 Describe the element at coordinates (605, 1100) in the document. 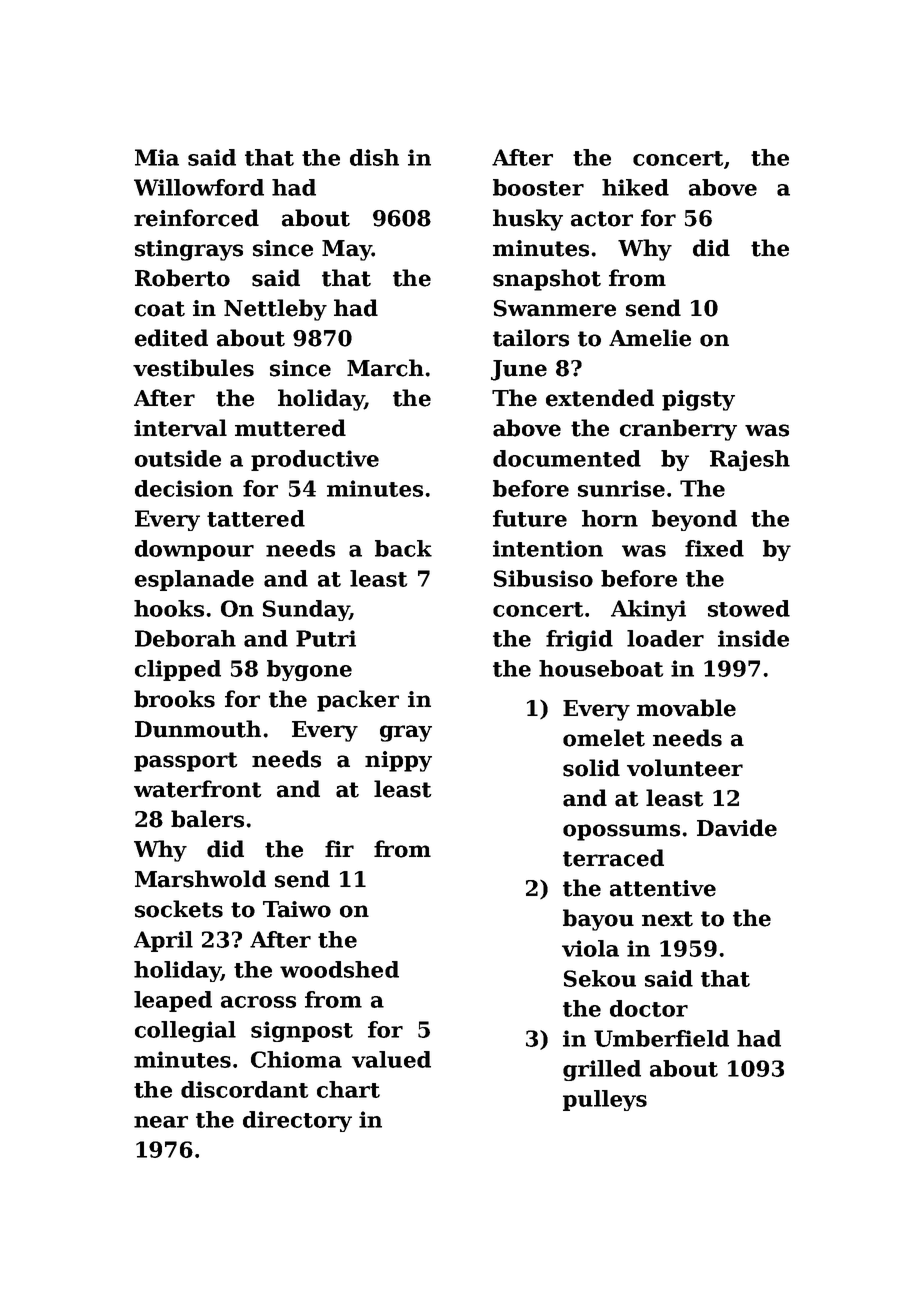

I see `pulleys` at that location.
